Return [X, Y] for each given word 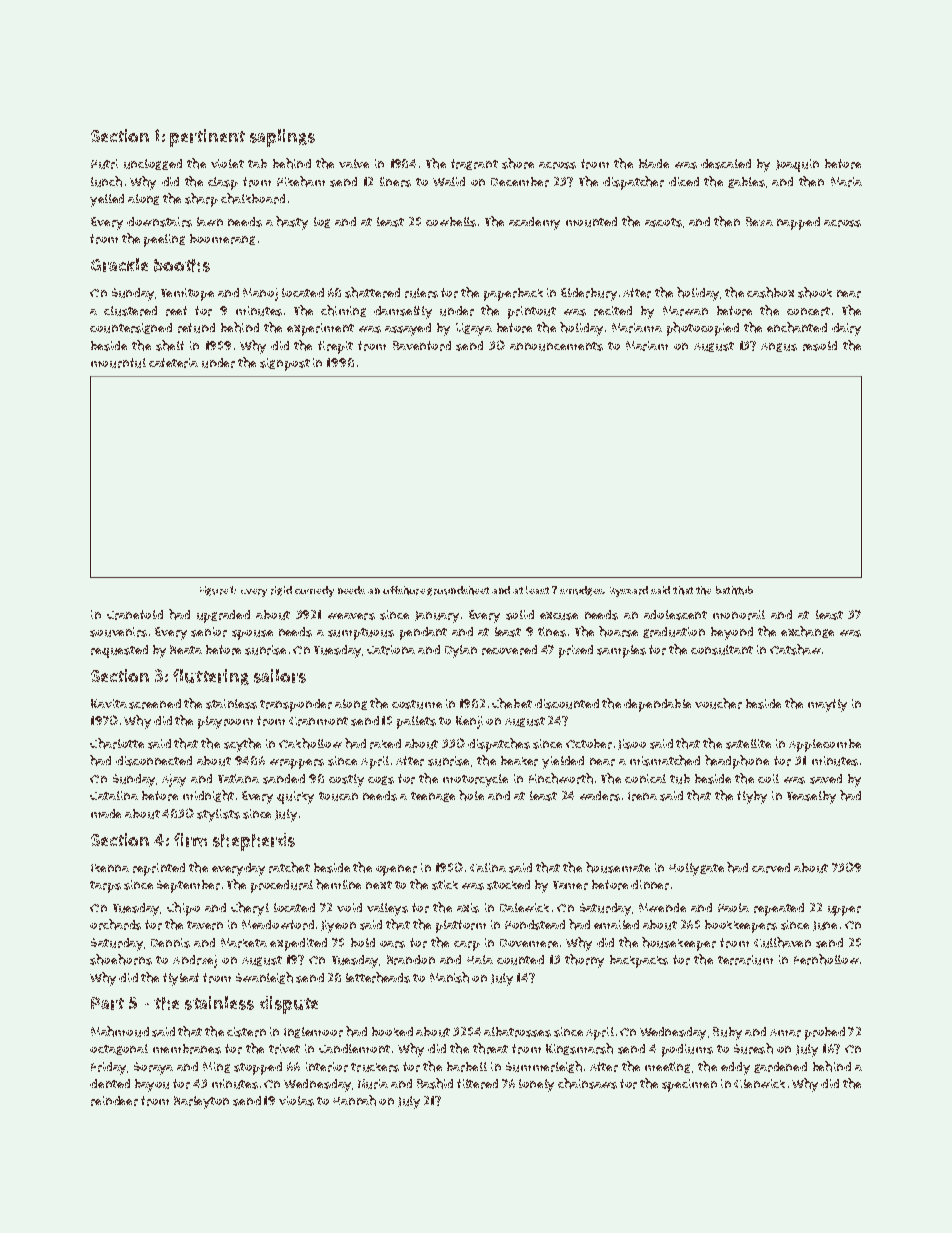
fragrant [474, 164]
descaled [726, 164]
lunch [106, 181]
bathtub [734, 590]
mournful [118, 363]
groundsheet [458, 591]
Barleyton [201, 1102]
